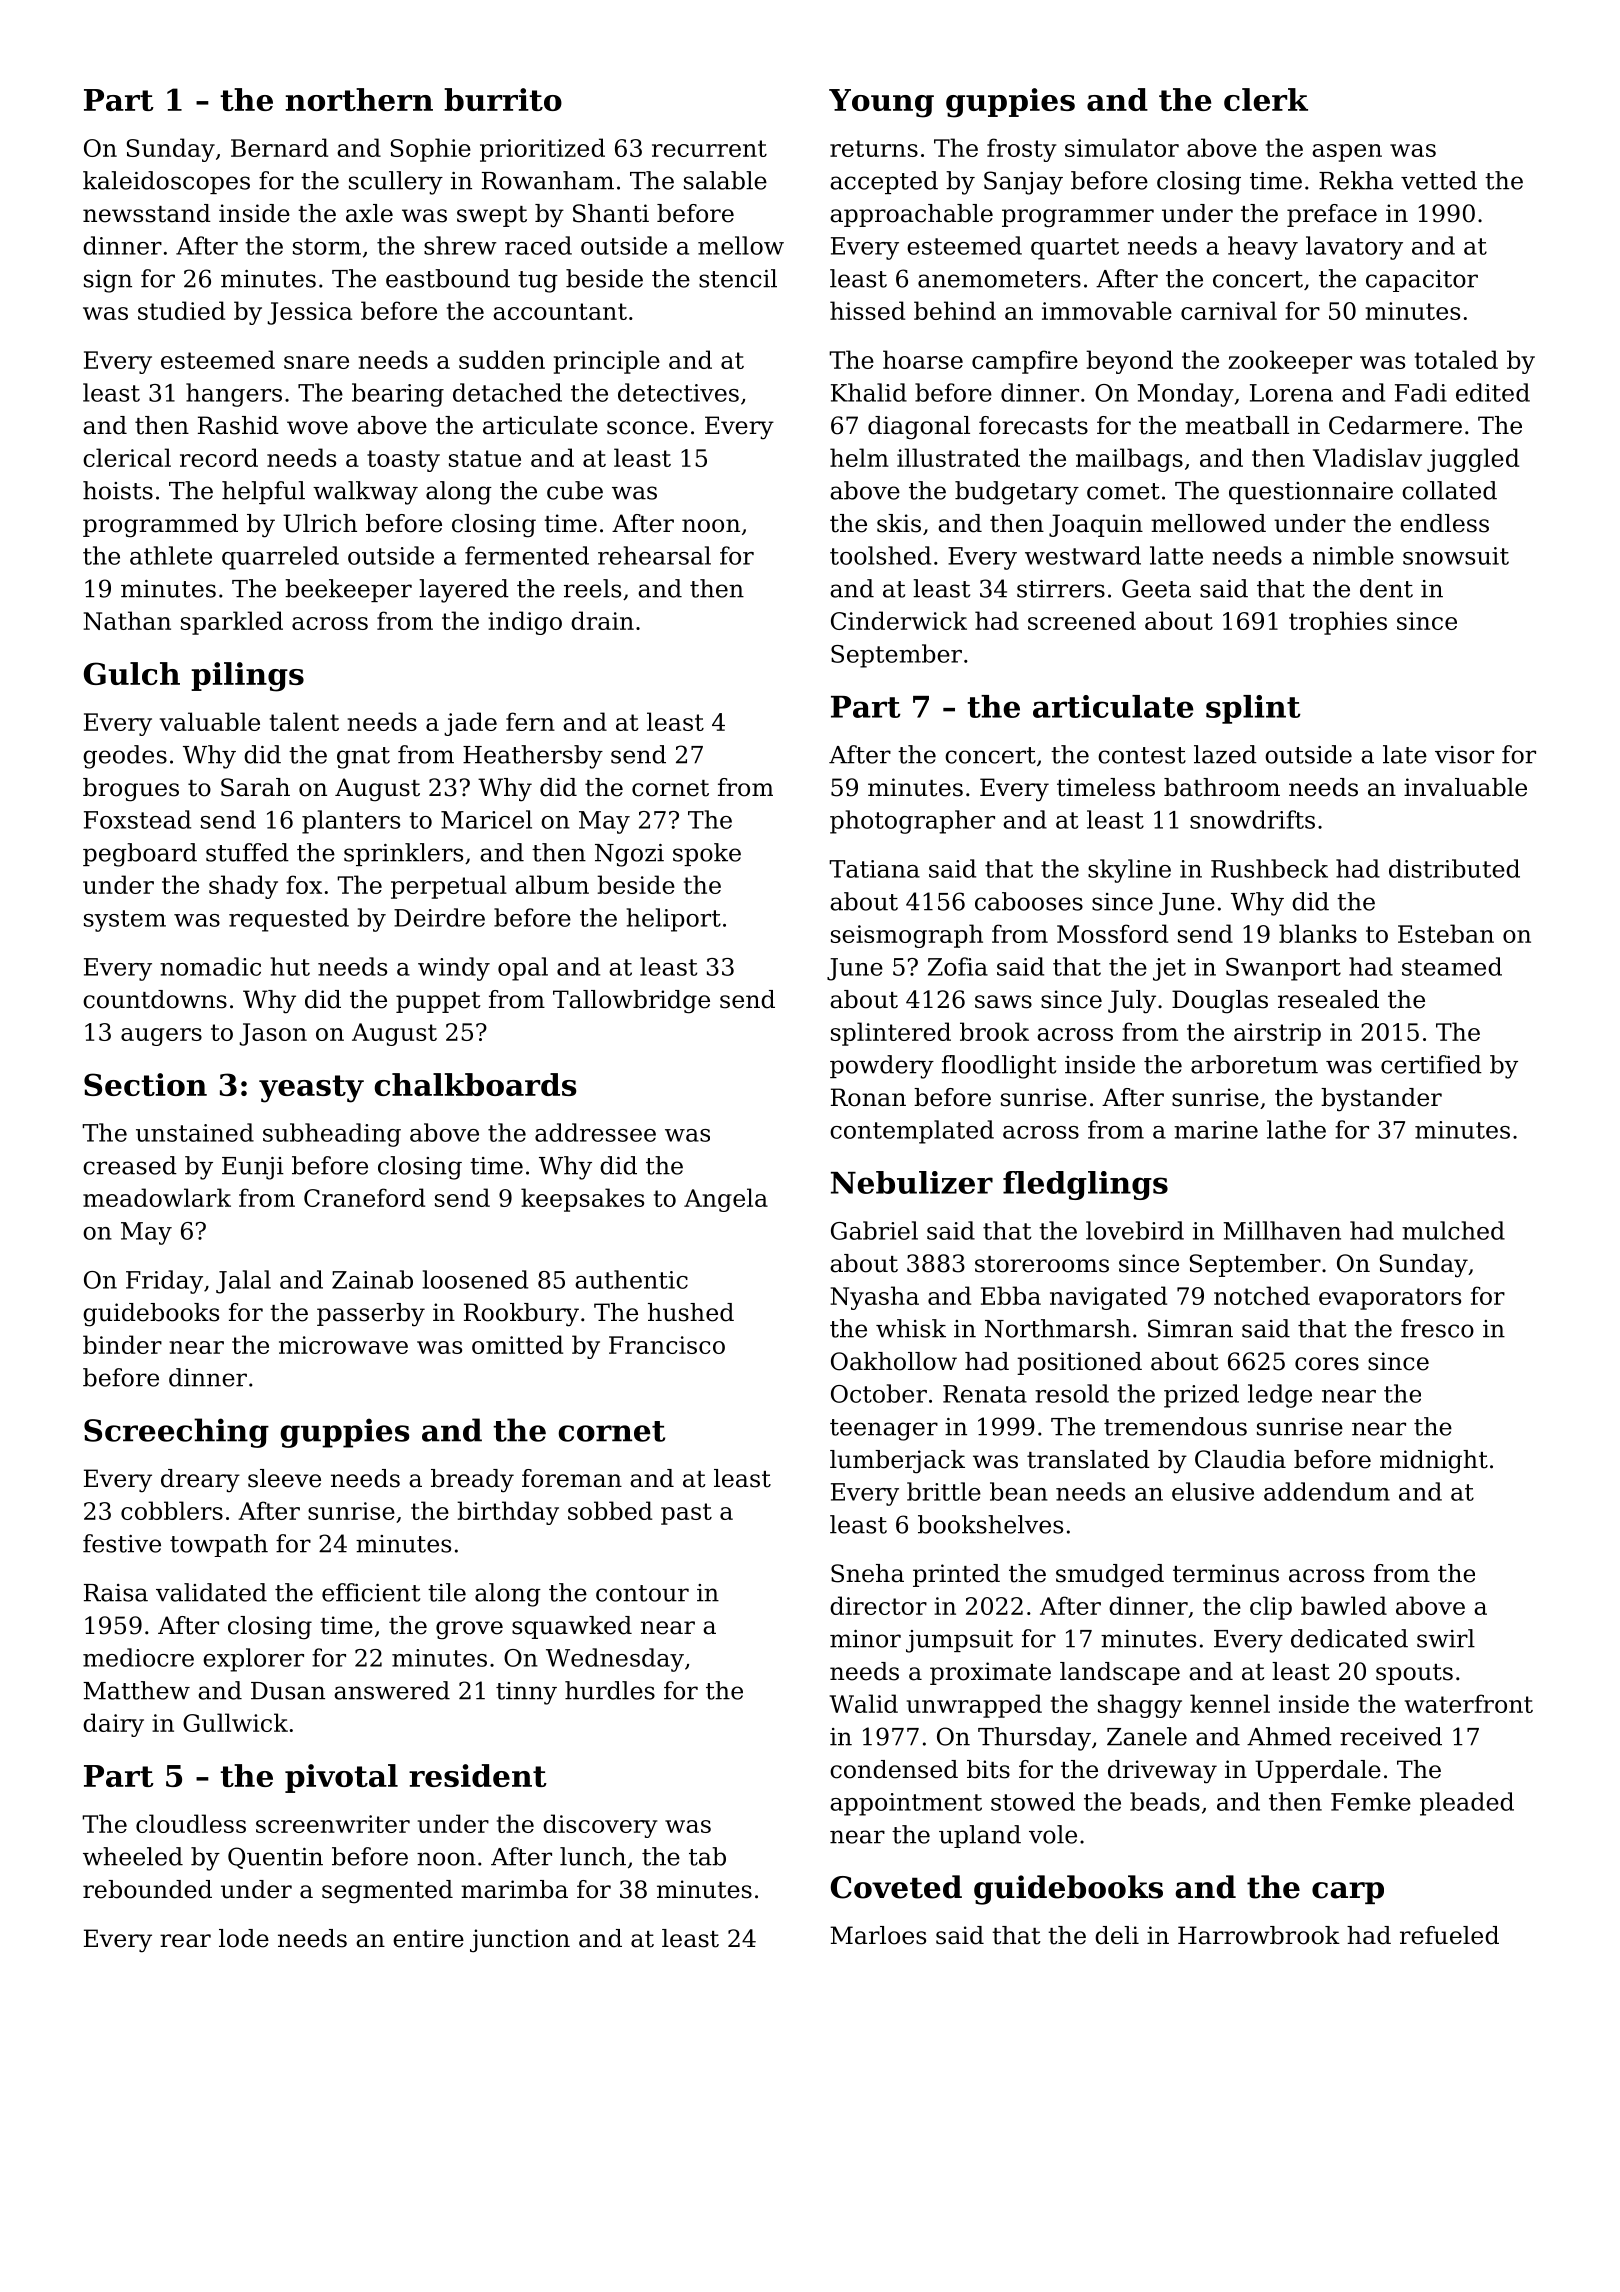 This screenshot has width=1620, height=2292. Describe the element at coordinates (867, 310) in the screenshot. I see `hissed` at that location.
